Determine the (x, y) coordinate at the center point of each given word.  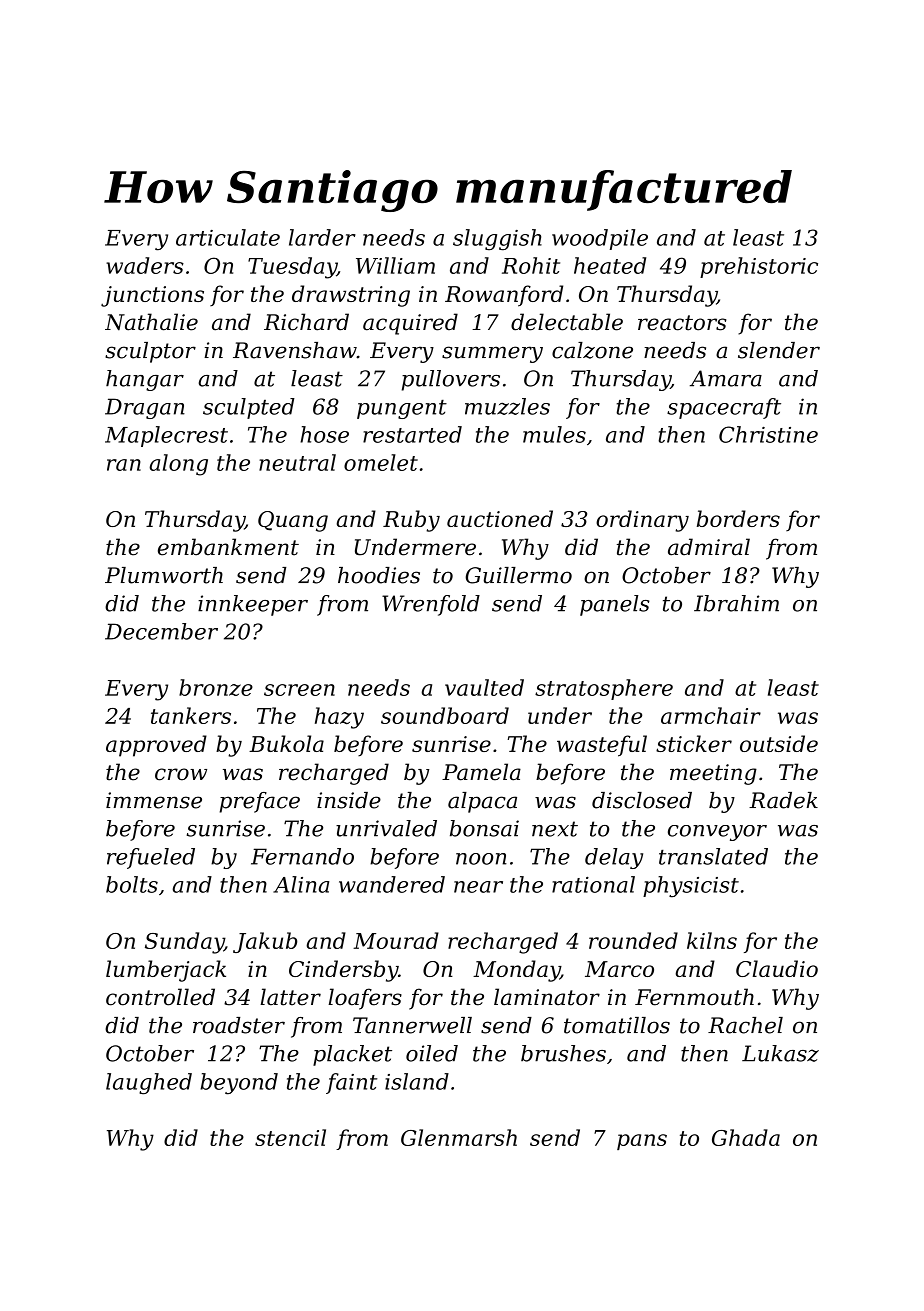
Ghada (746, 1137)
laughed (149, 1084)
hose (324, 434)
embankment (228, 547)
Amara (726, 378)
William (395, 265)
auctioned (500, 518)
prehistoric (759, 267)
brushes (563, 1053)
